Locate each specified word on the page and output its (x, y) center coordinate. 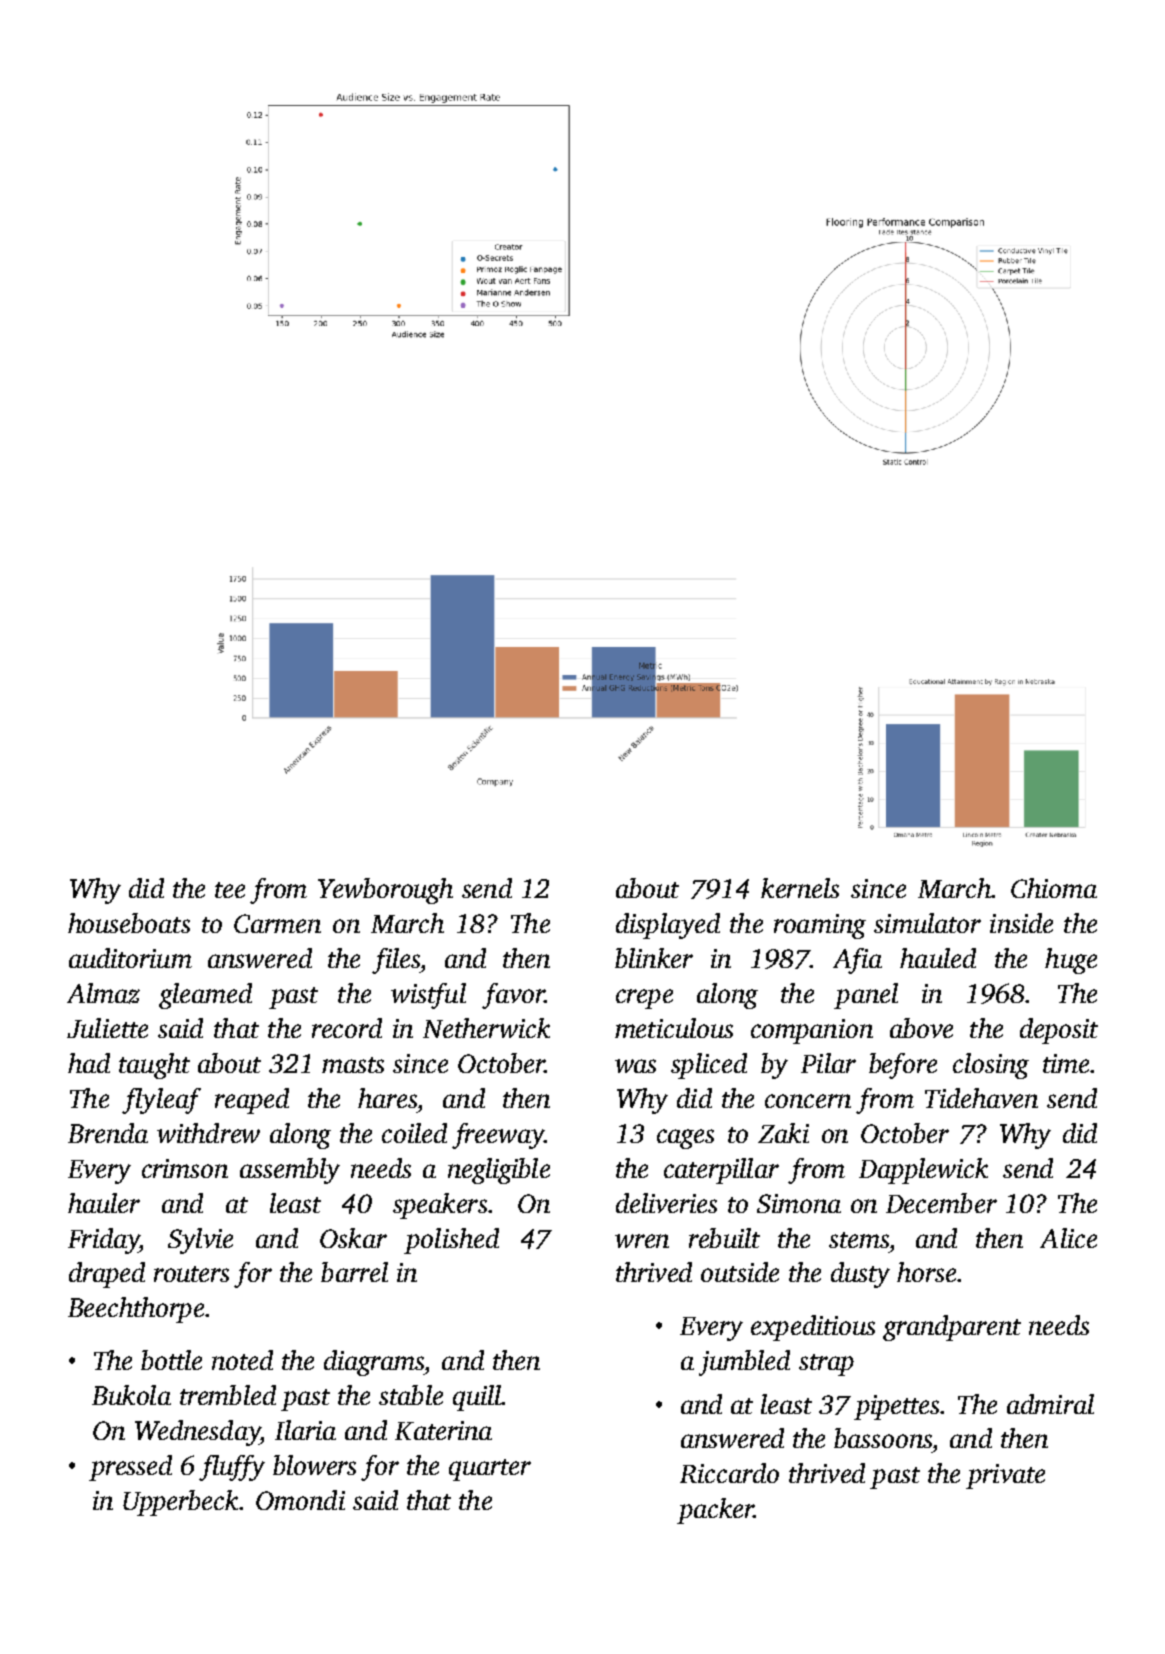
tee (230, 890)
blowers (314, 1465)
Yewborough (385, 891)
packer (715, 1511)
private (1005, 1476)
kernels (800, 888)
